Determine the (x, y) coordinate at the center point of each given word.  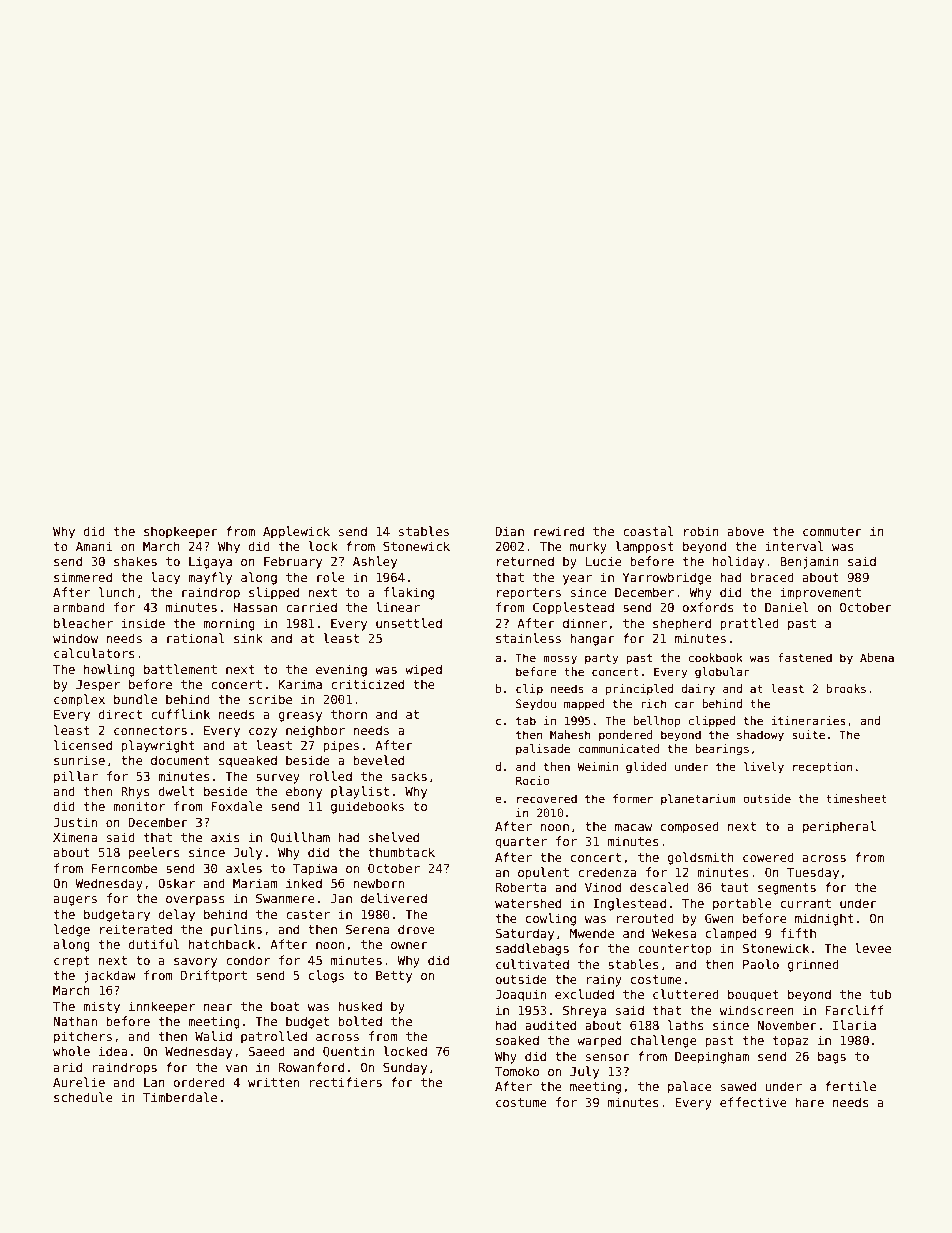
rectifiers (346, 1082)
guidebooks (367, 807)
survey (278, 779)
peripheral (839, 827)
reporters (529, 594)
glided (646, 768)
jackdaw (110, 976)
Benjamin (809, 562)
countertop (675, 950)
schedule (83, 1097)
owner (409, 945)
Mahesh (570, 734)
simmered (83, 577)
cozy (263, 733)
